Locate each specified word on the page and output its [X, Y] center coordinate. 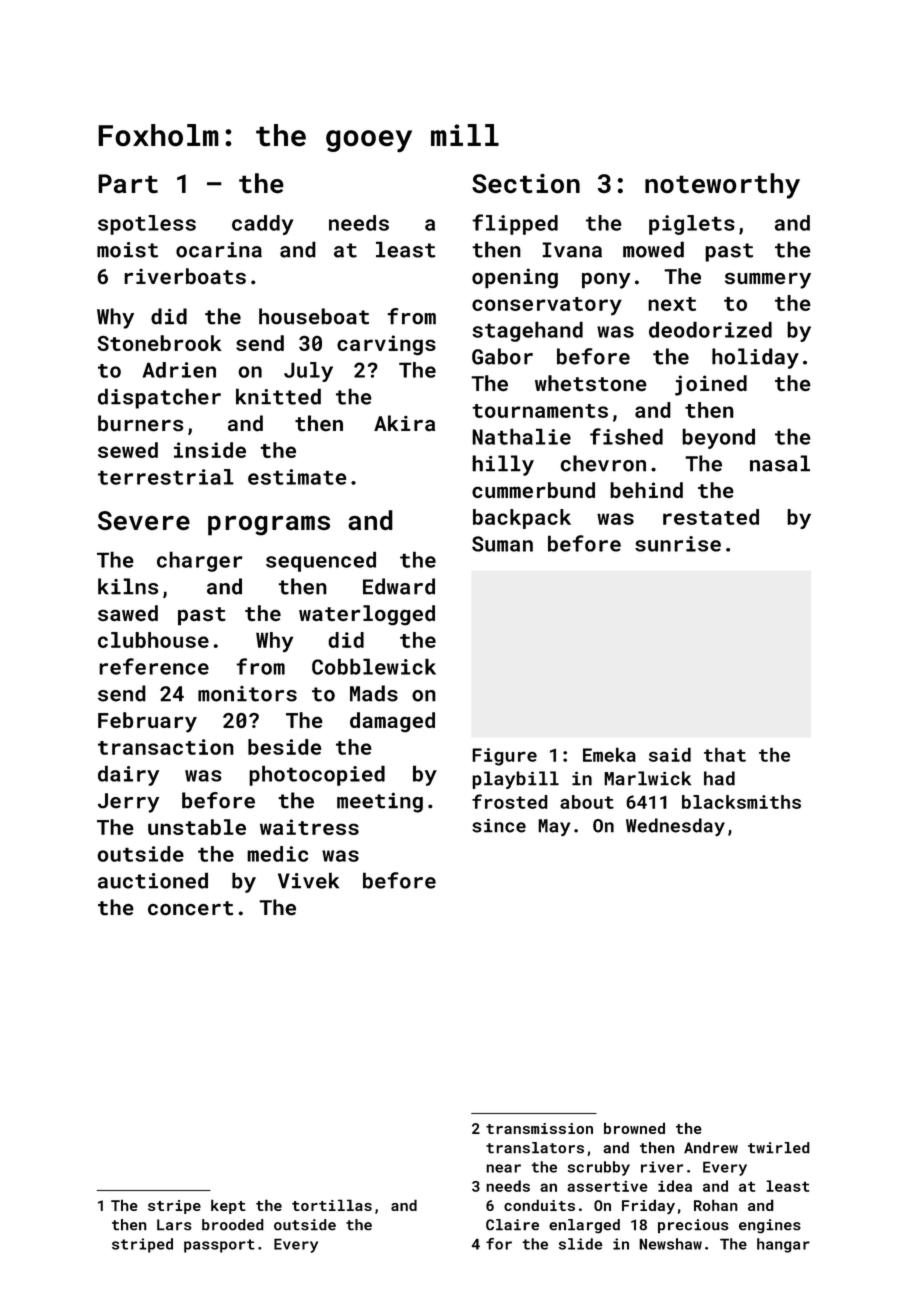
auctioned [153, 880]
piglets [692, 225]
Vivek [308, 880]
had [719, 778]
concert [190, 908]
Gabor [502, 356]
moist [127, 250]
